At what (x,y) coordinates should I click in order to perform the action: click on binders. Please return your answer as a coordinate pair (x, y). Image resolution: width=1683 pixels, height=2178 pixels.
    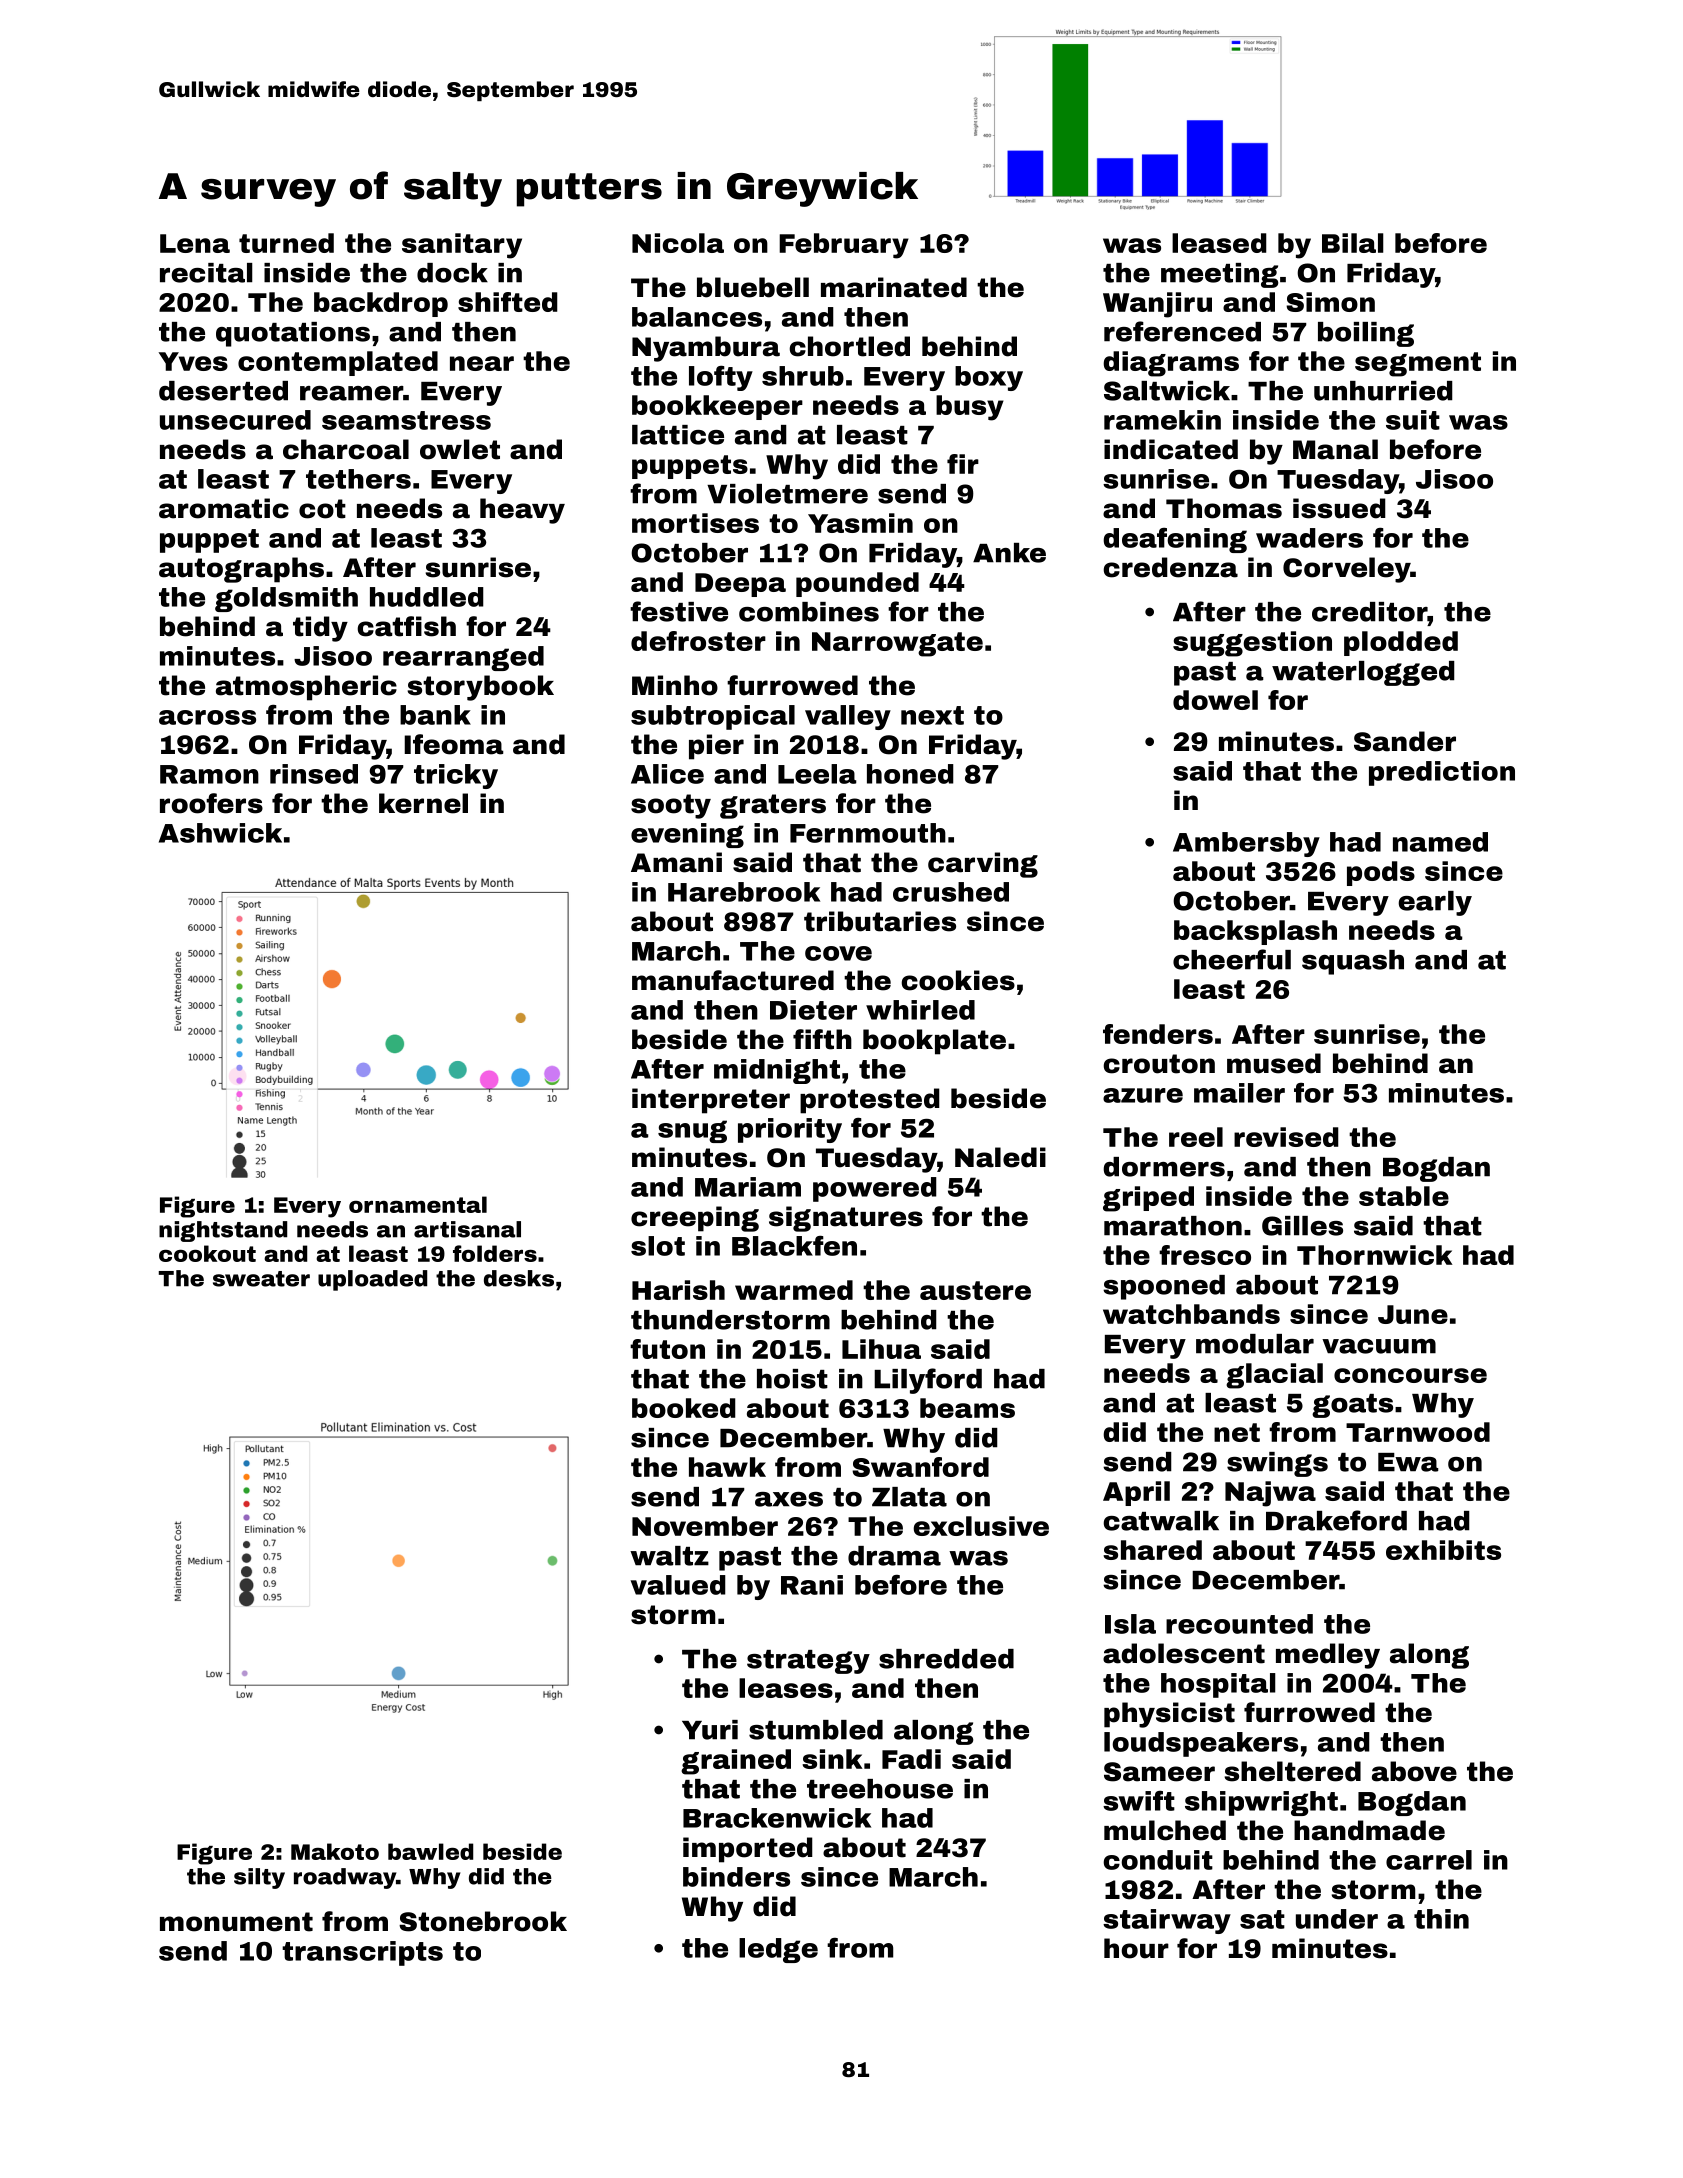
    Looking at the image, I should click on (736, 1877).
